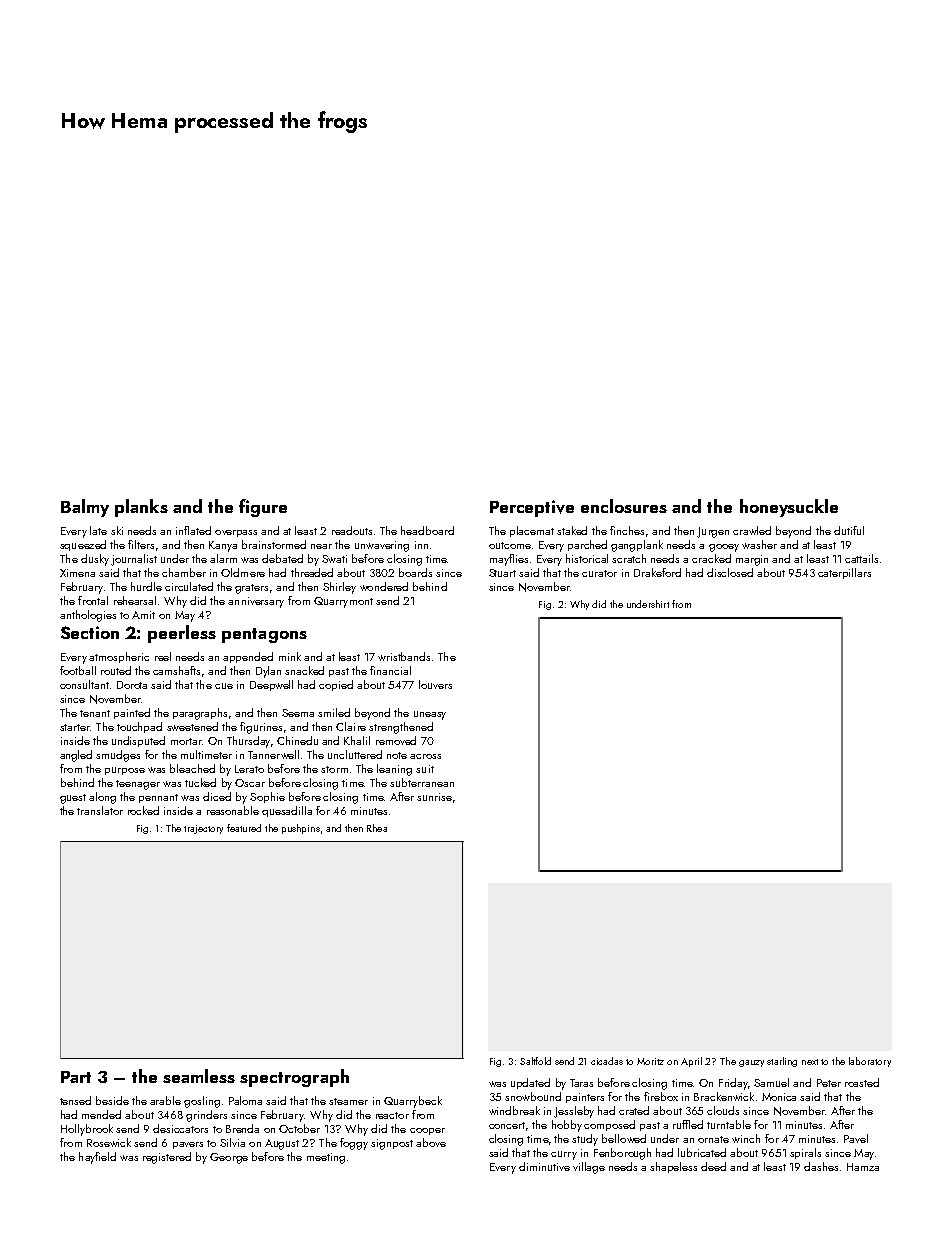 This image has width=952, height=1233. Describe the element at coordinates (535, 1061) in the image. I see `Saltfold` at that location.
